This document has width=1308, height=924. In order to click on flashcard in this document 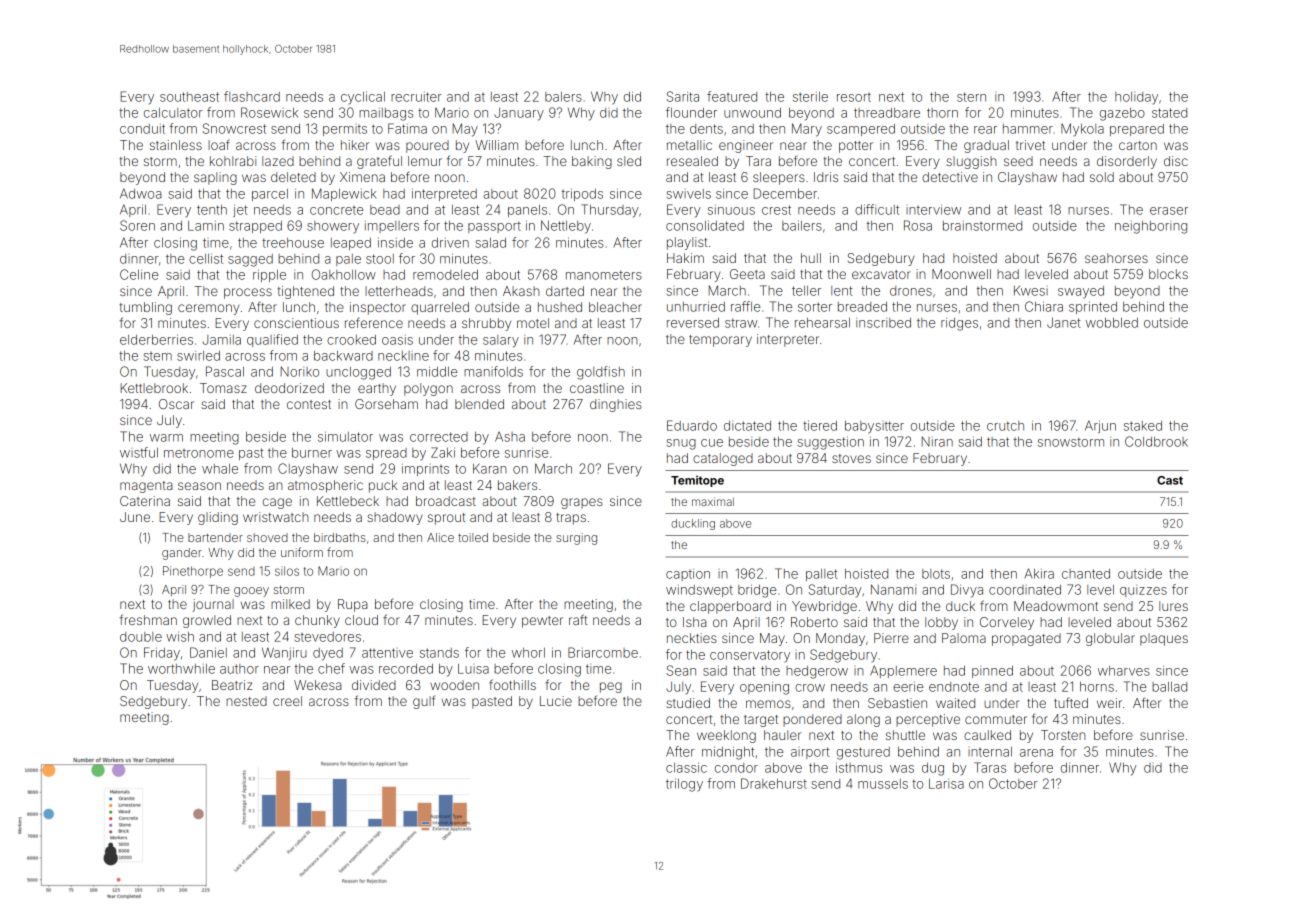, I will do `click(252, 96)`.
